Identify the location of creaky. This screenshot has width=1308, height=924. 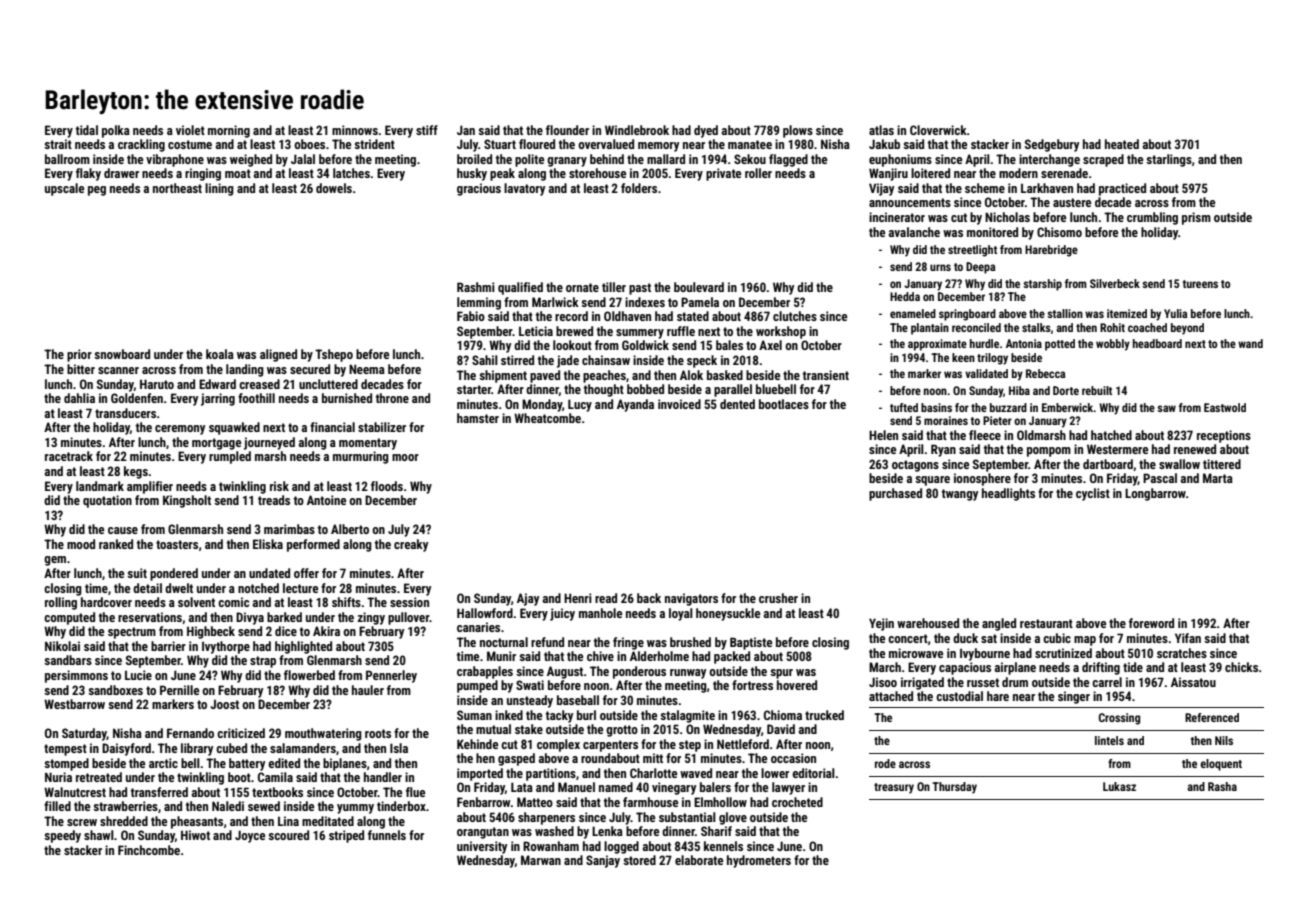
(411, 545).
